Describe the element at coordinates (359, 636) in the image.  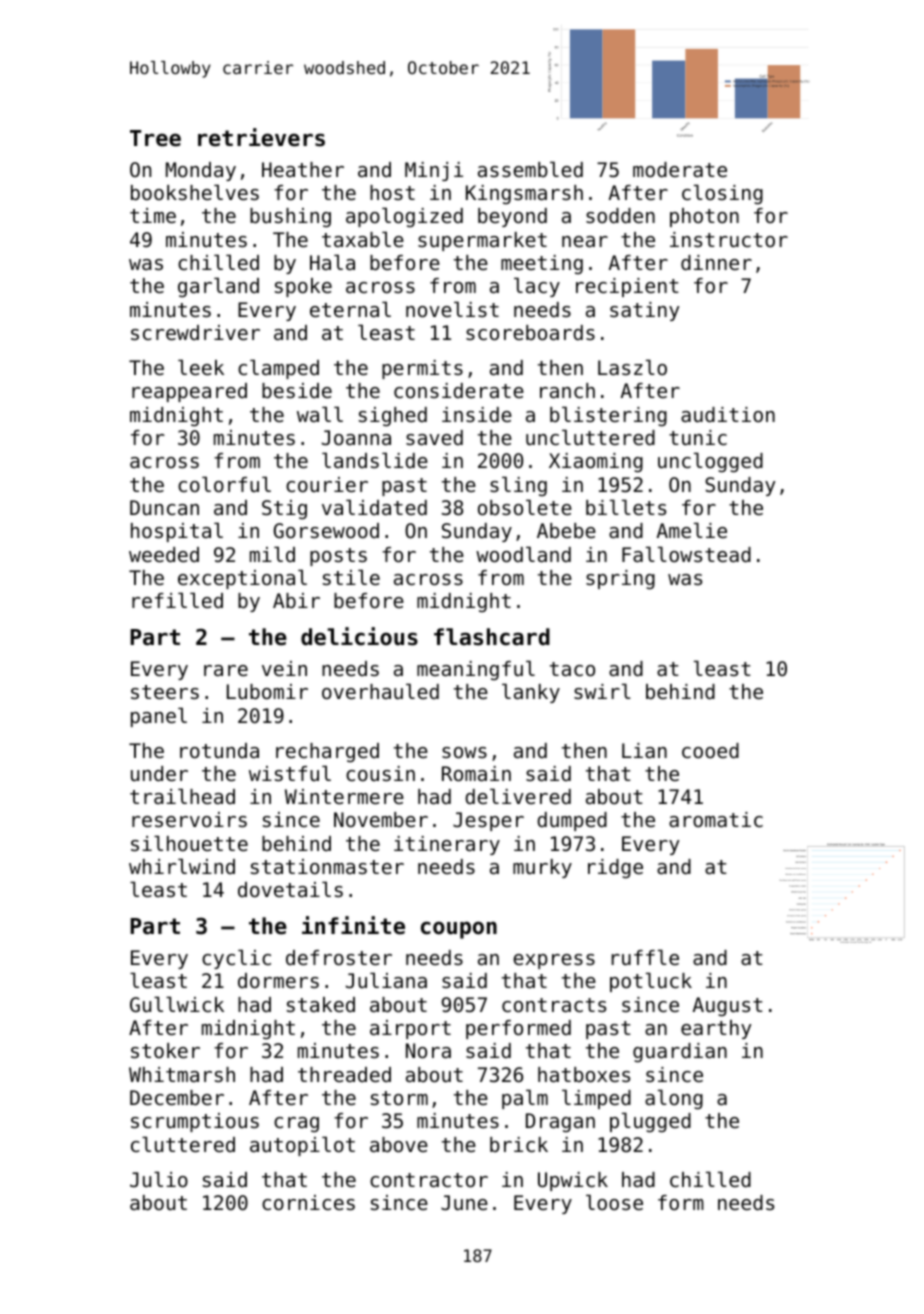
I see `delicious` at that location.
